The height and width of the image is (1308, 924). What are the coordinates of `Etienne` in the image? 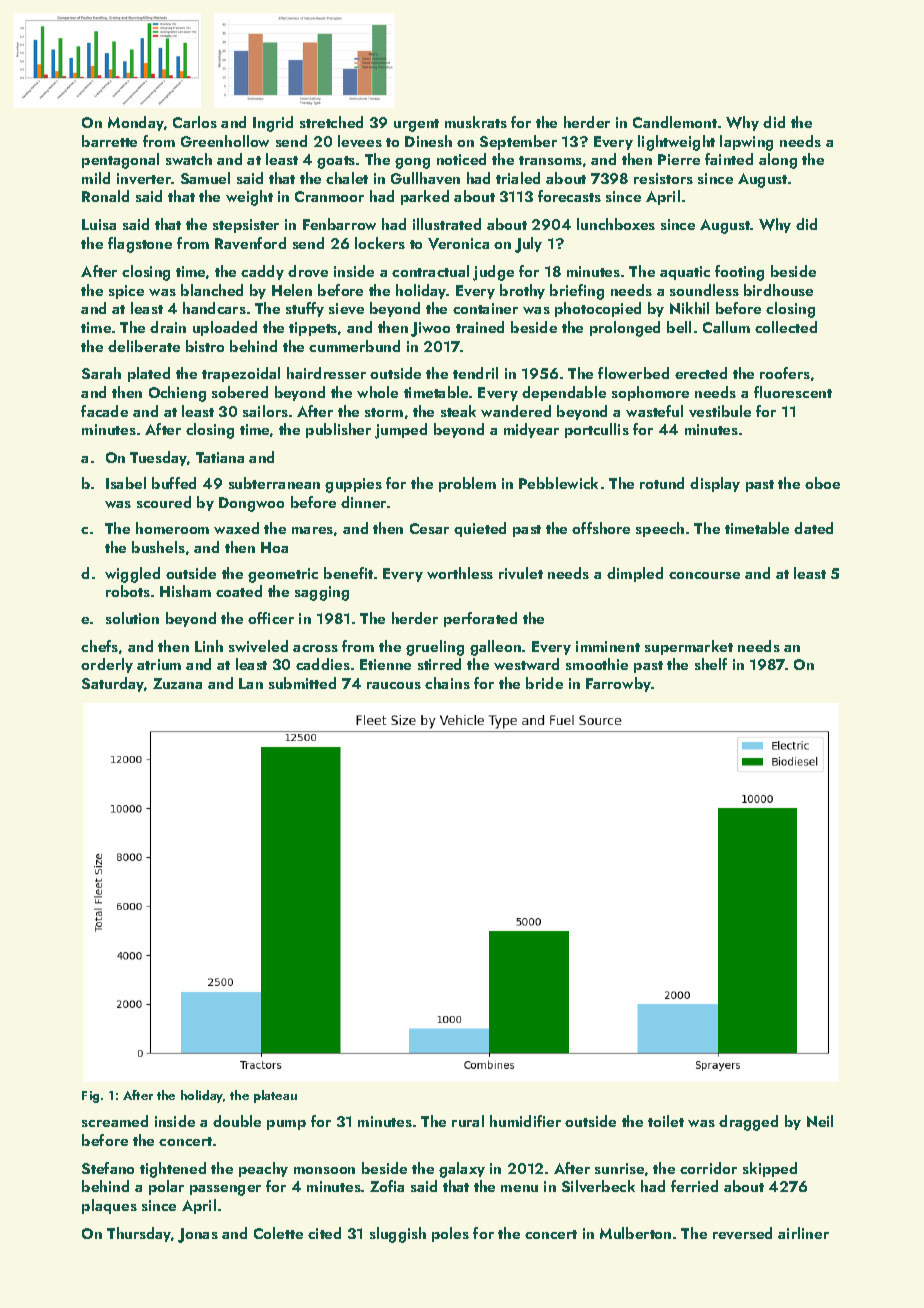 It's located at (385, 664).
